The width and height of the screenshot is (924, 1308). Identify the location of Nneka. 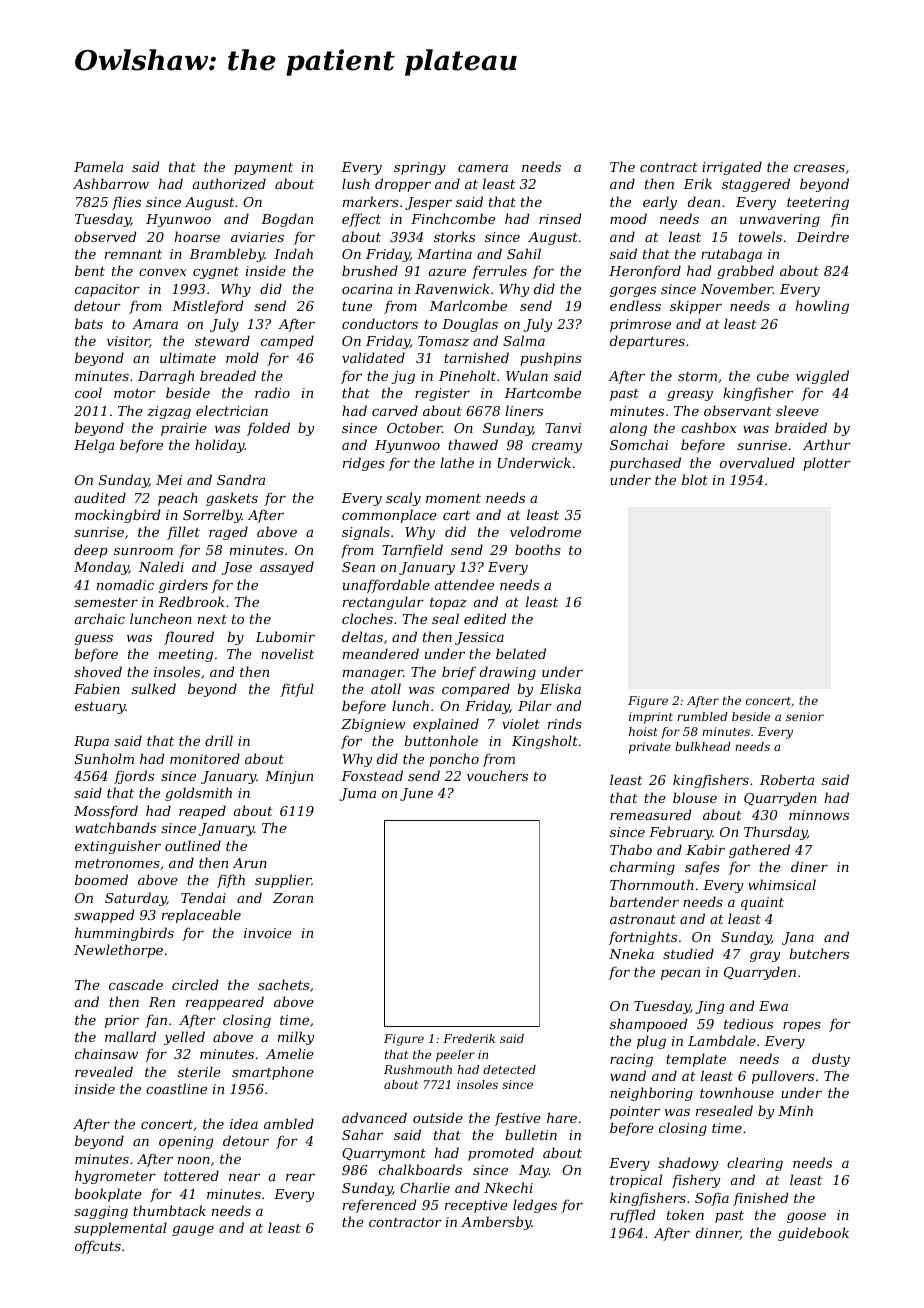
(631, 953).
